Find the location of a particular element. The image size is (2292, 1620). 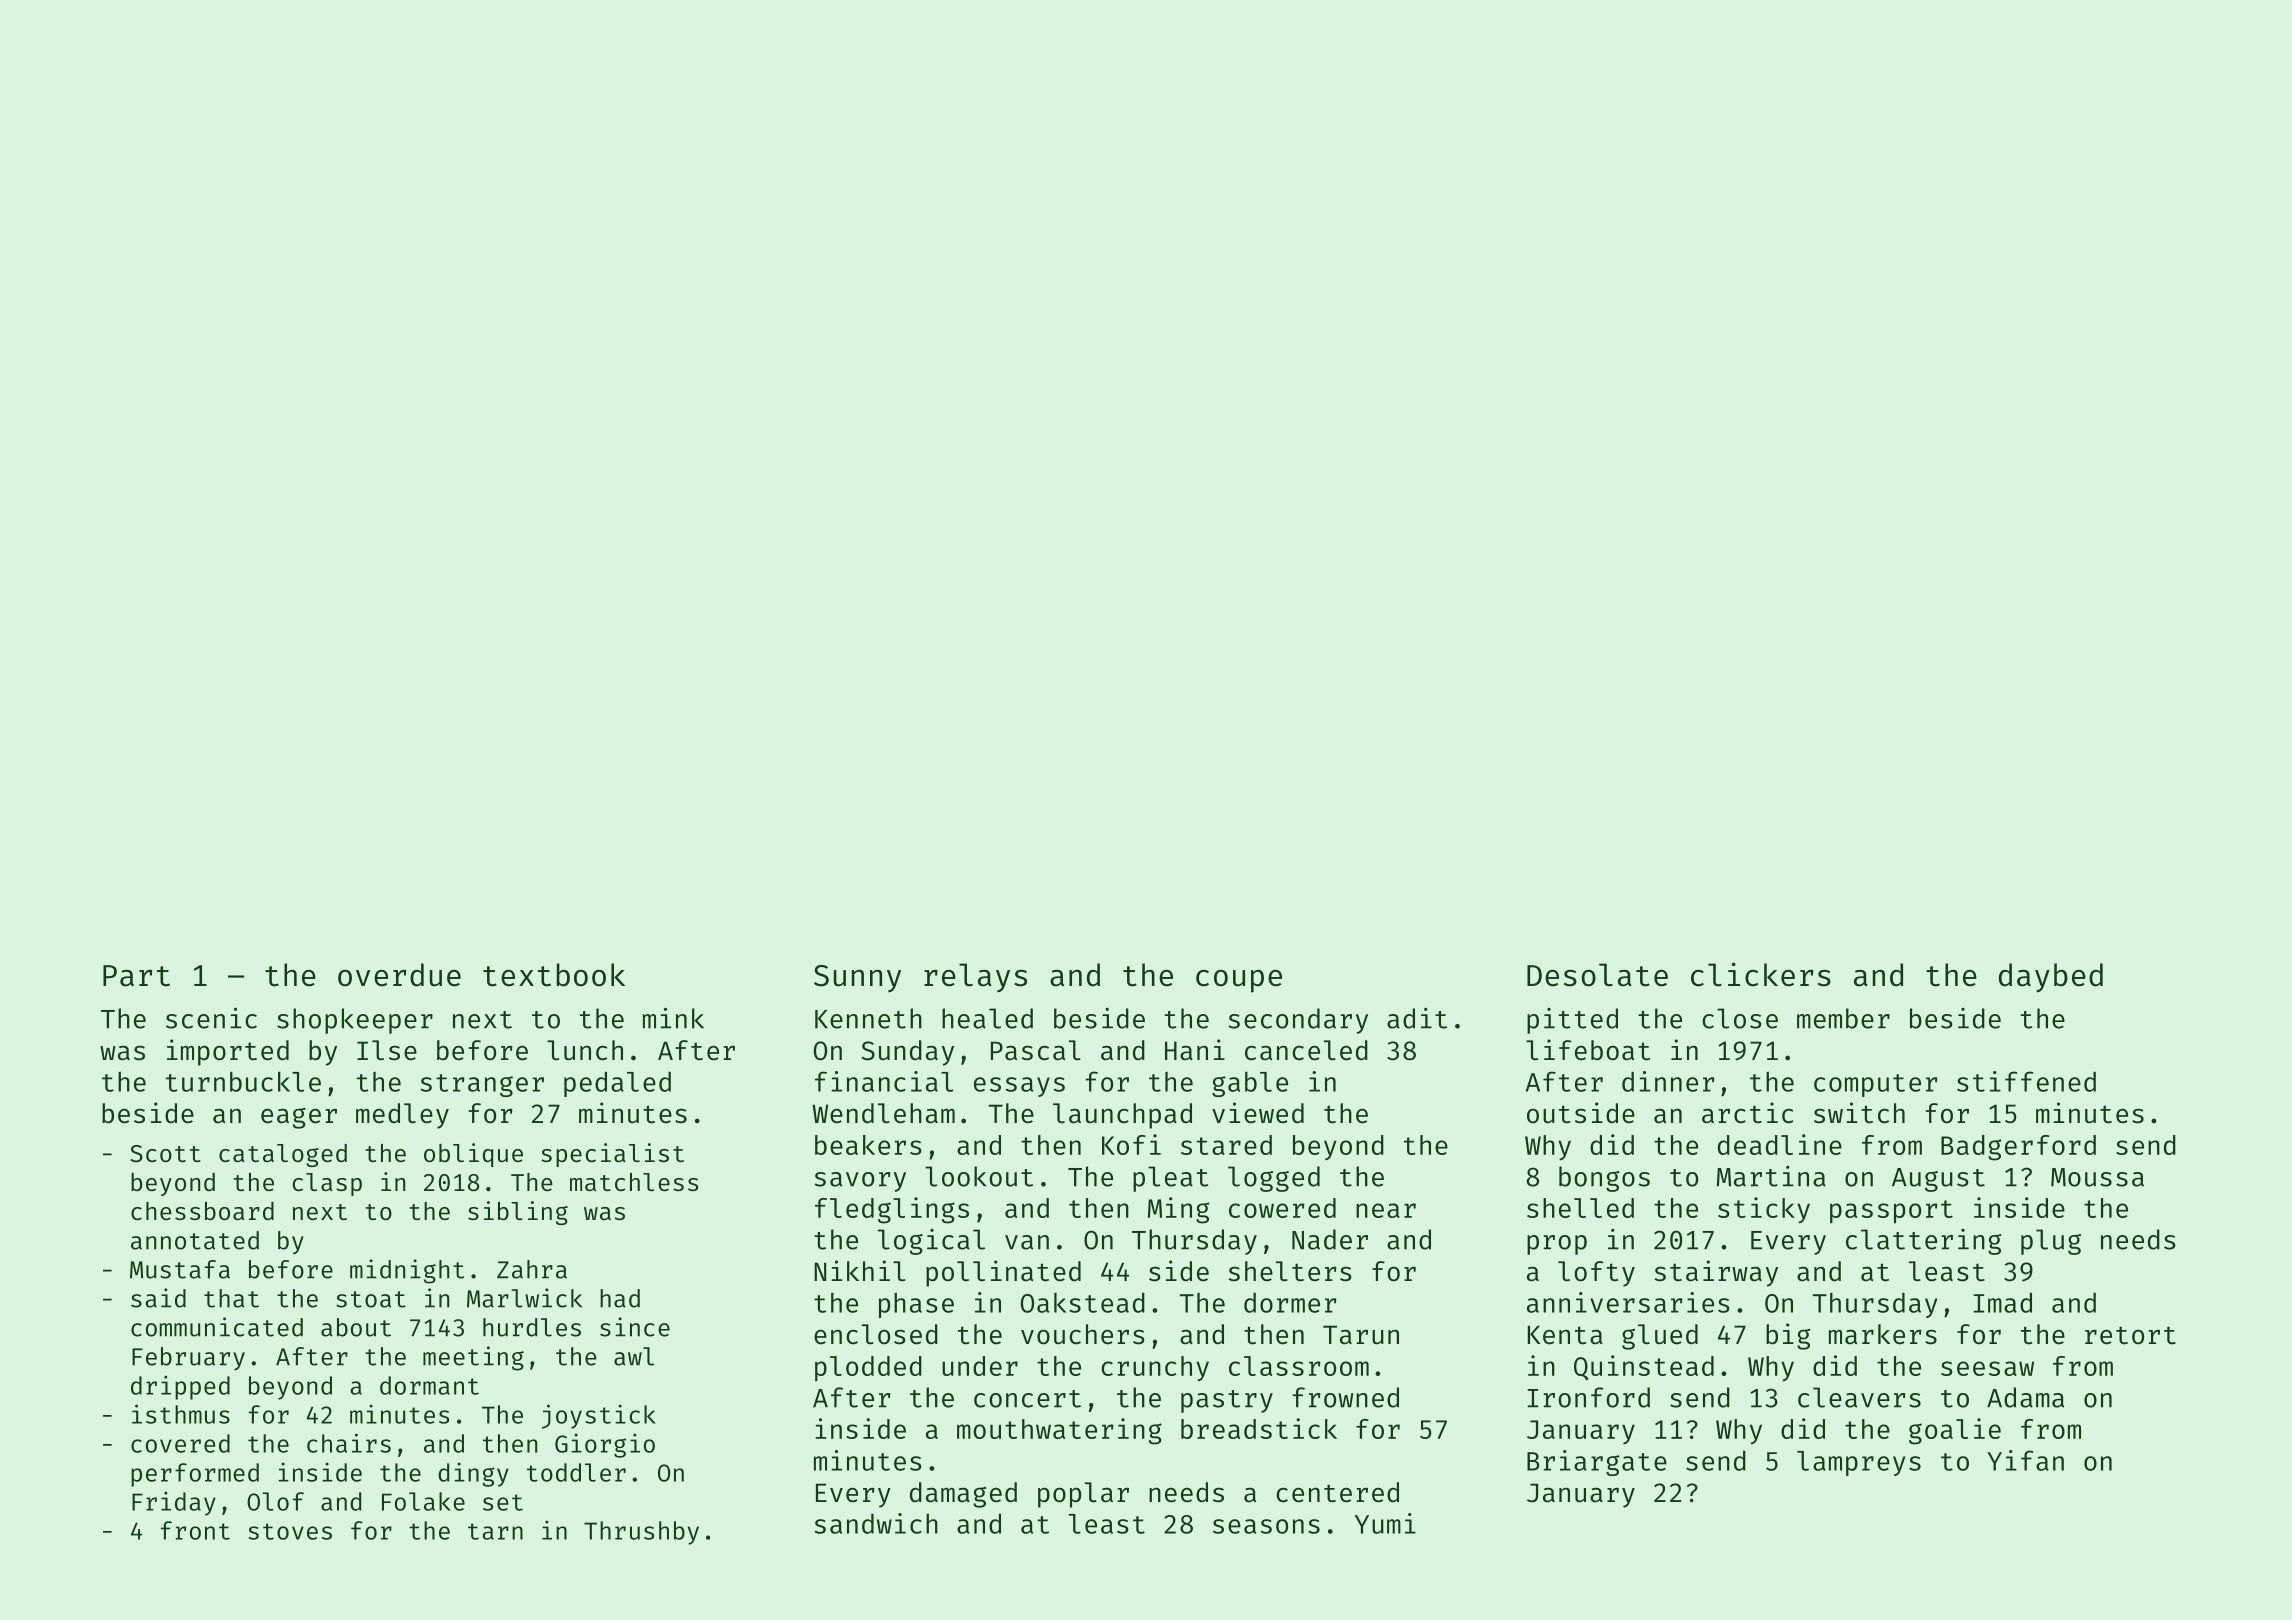

tarn is located at coordinates (495, 1531).
